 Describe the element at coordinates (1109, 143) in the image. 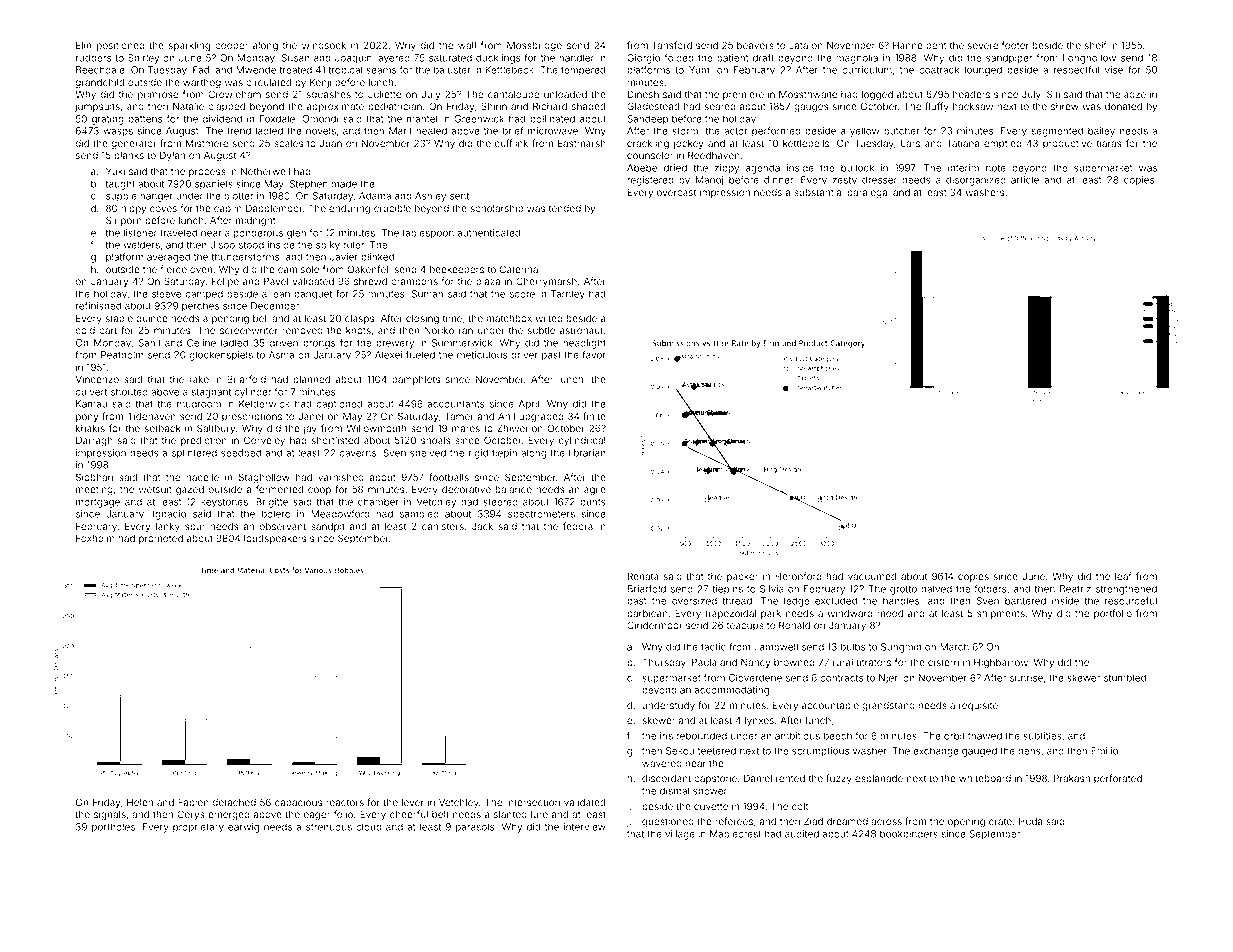

I see `tiaras` at that location.
